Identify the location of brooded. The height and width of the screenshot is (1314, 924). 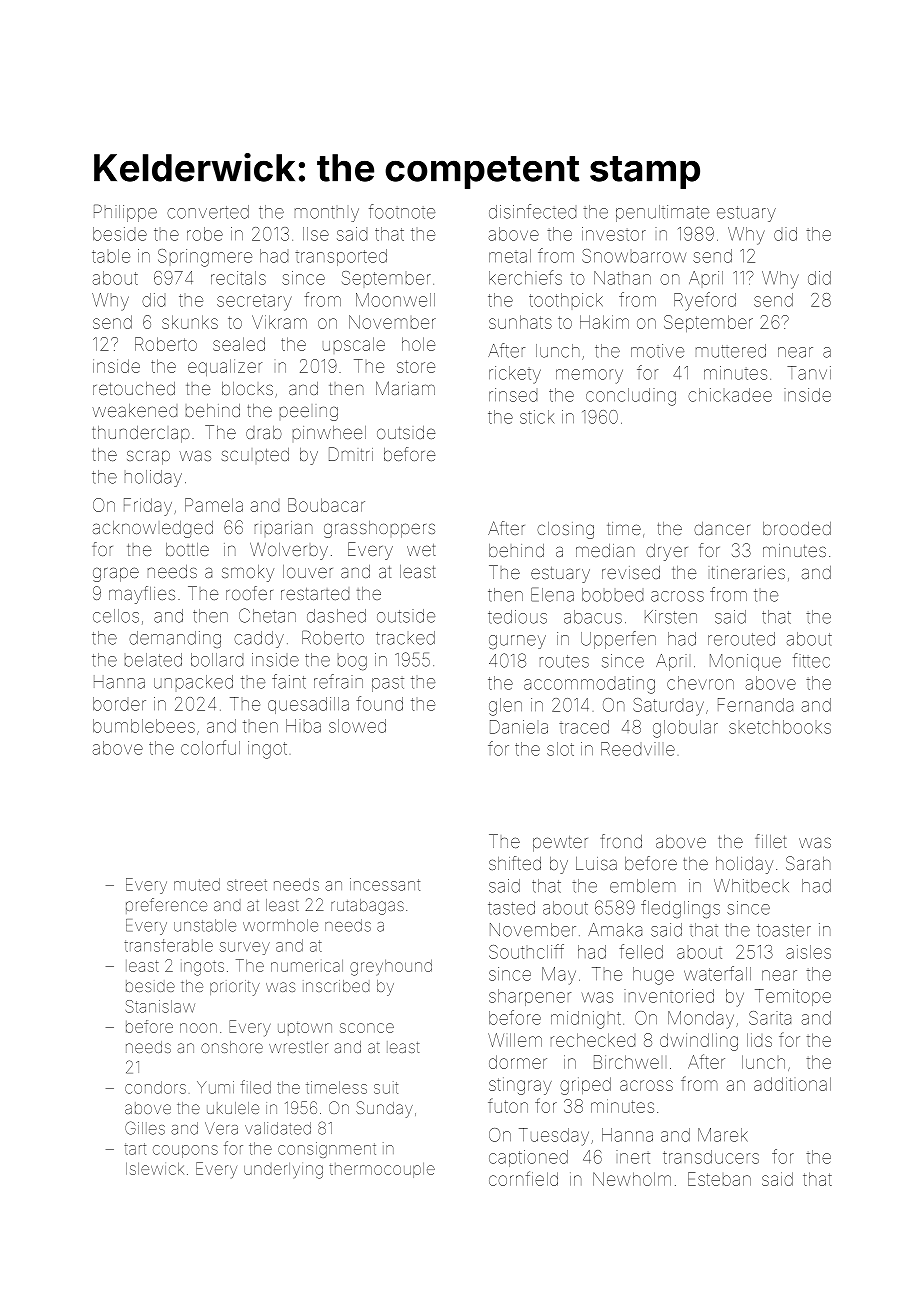
(797, 528).
